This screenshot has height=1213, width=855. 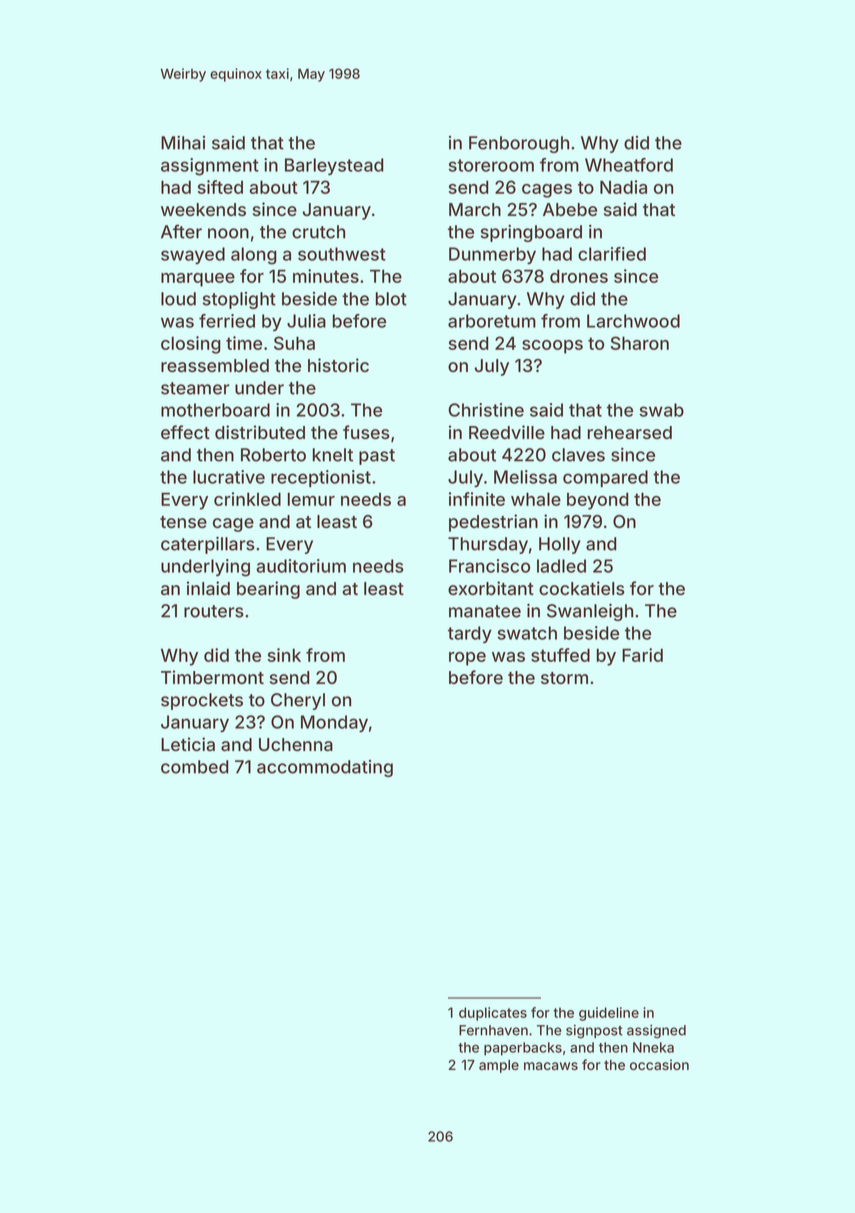 I want to click on auditorium, so click(x=301, y=566).
